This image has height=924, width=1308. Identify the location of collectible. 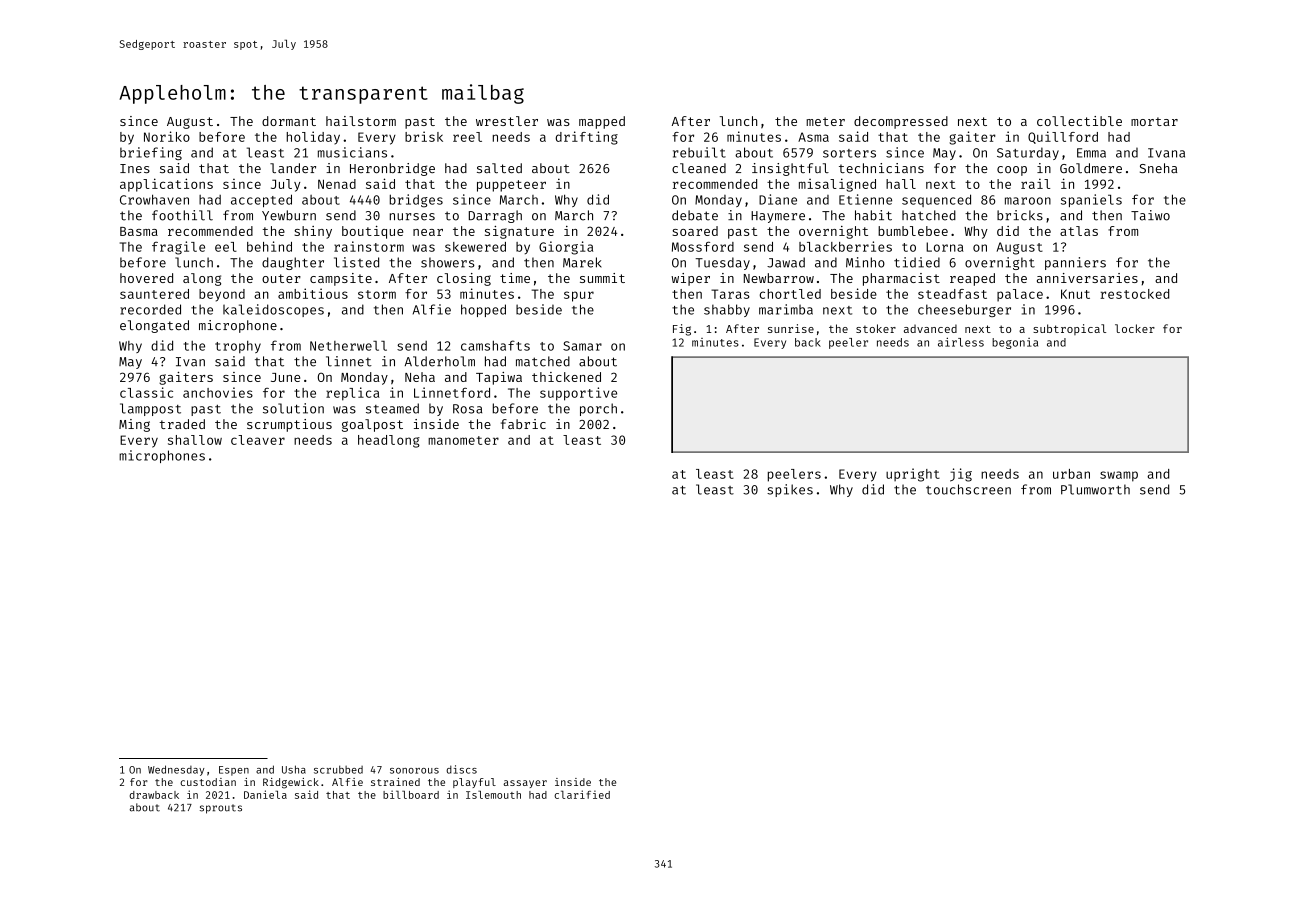
(1079, 121).
